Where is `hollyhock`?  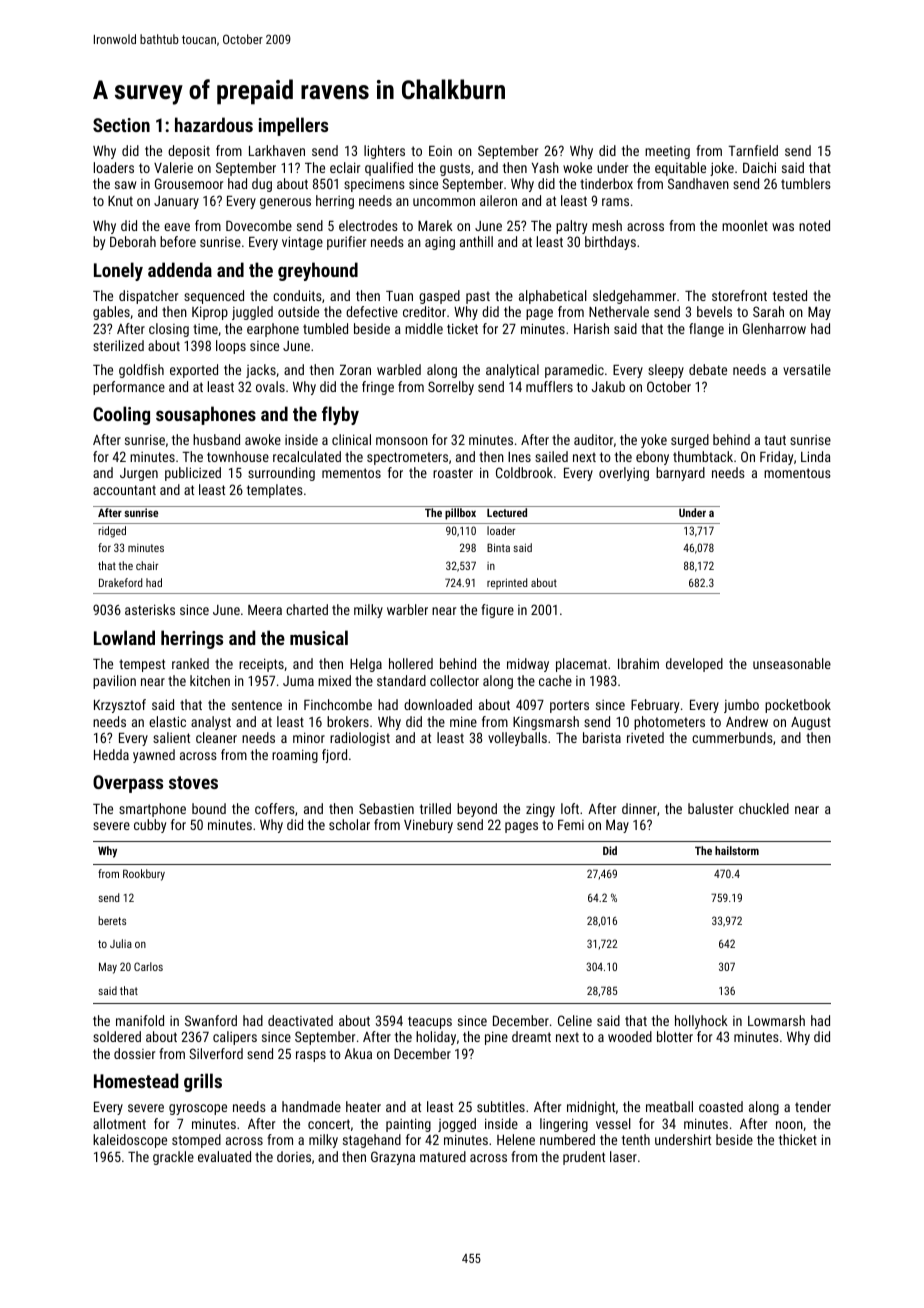
hollyhock is located at coordinates (701, 1022).
